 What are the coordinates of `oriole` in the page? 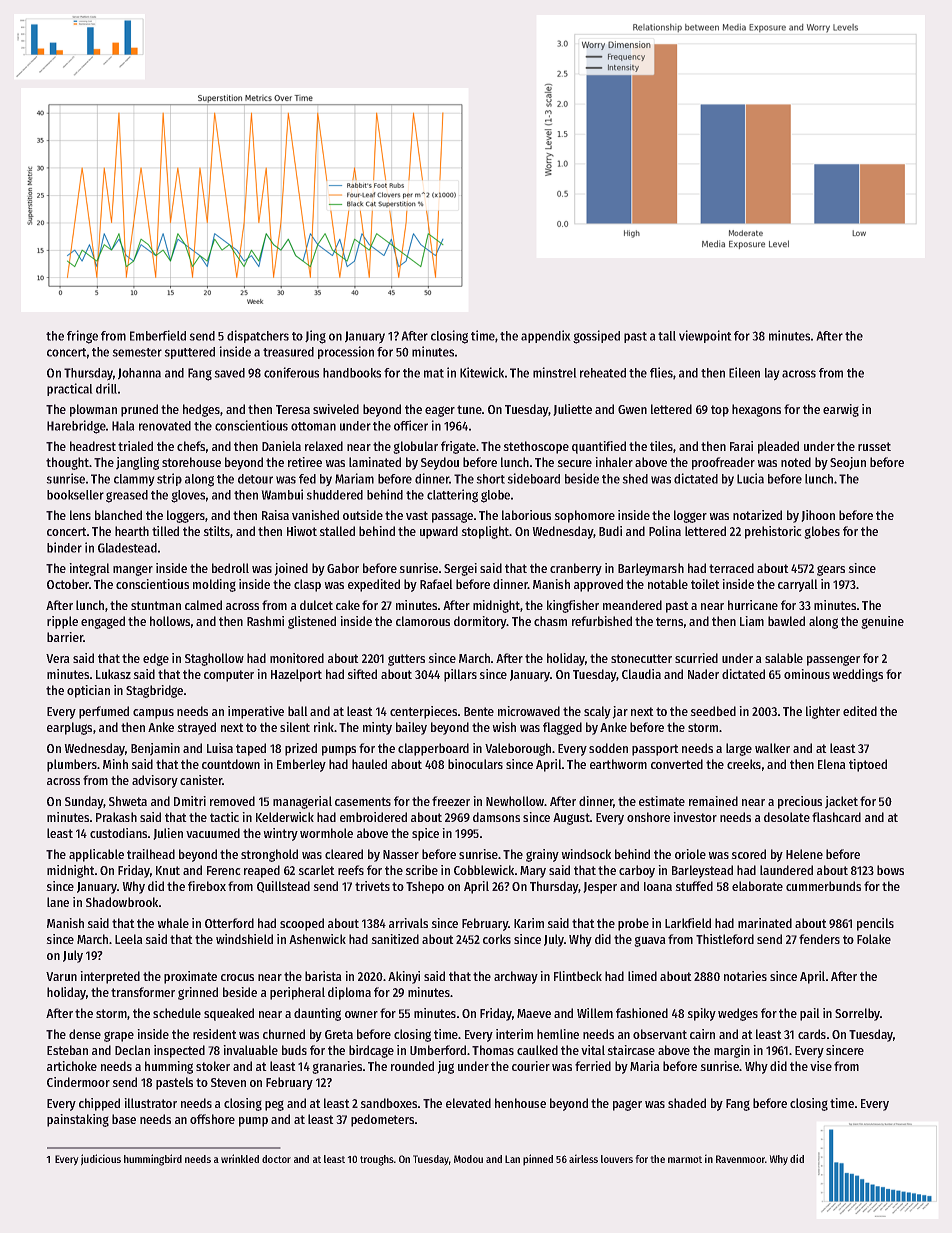 It's located at (690, 854).
